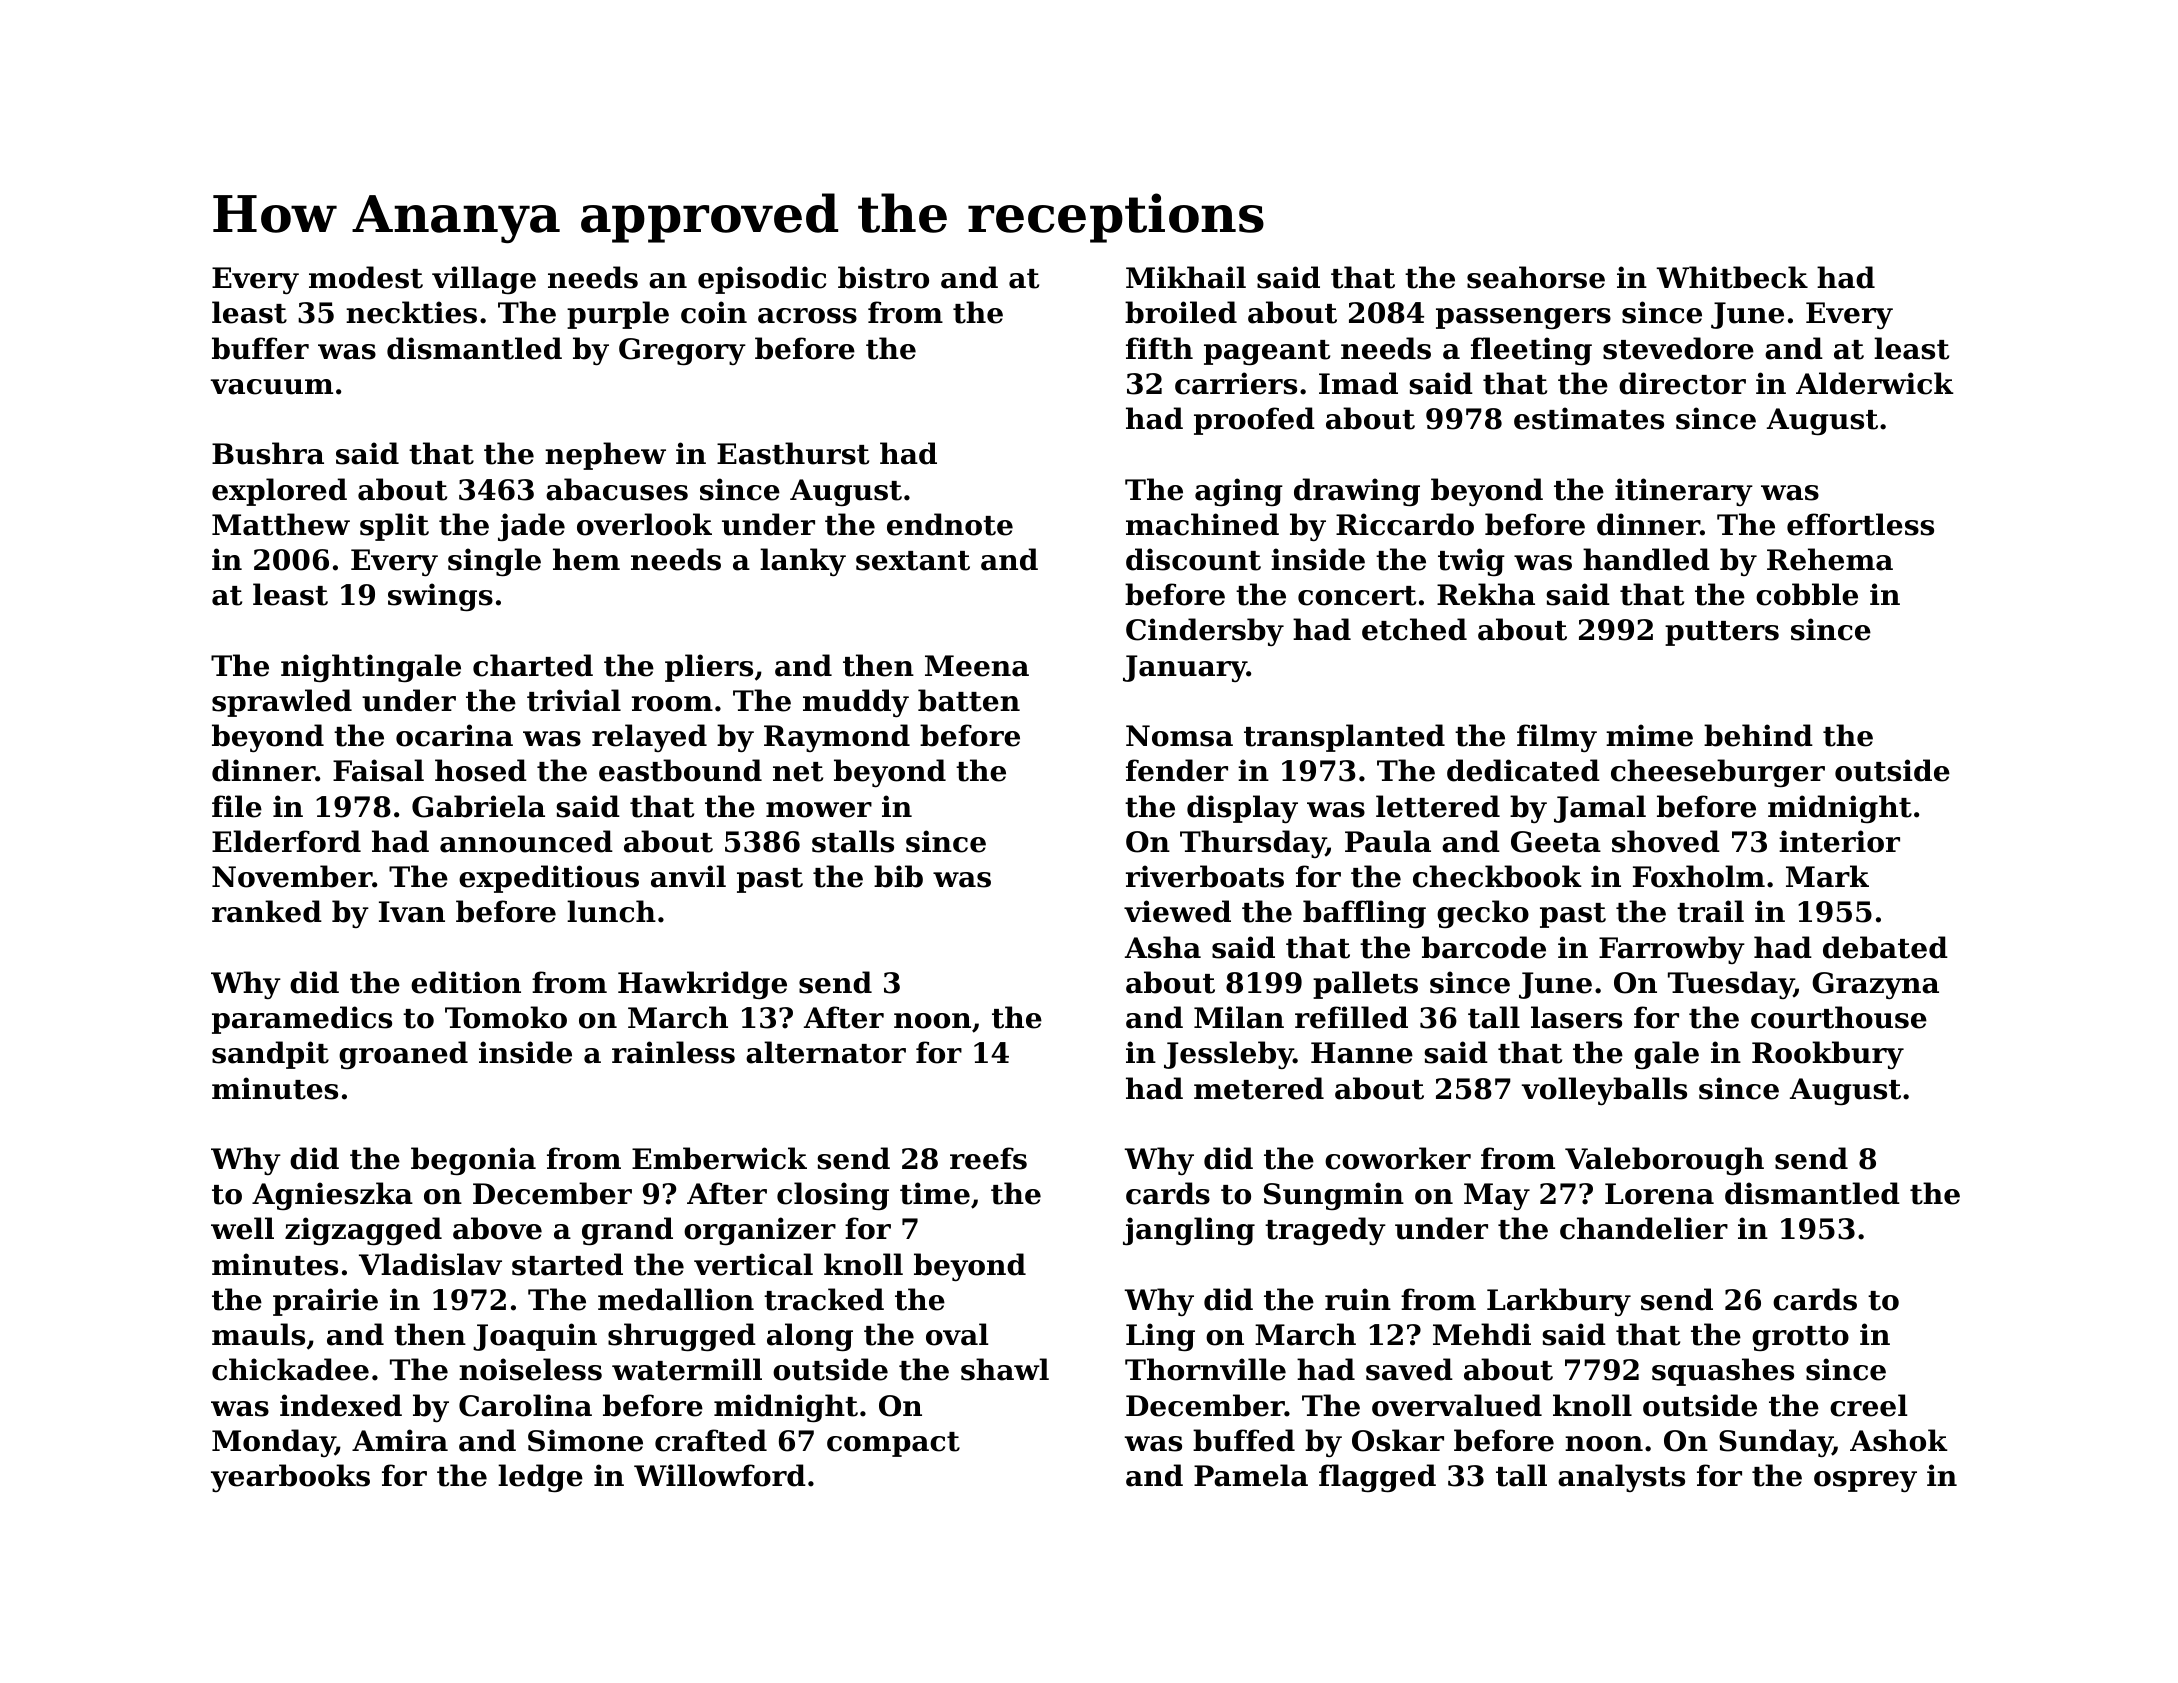 The height and width of the screenshot is (1683, 2178). What do you see at coordinates (1828, 1055) in the screenshot?
I see `Rookbury` at bounding box center [1828, 1055].
